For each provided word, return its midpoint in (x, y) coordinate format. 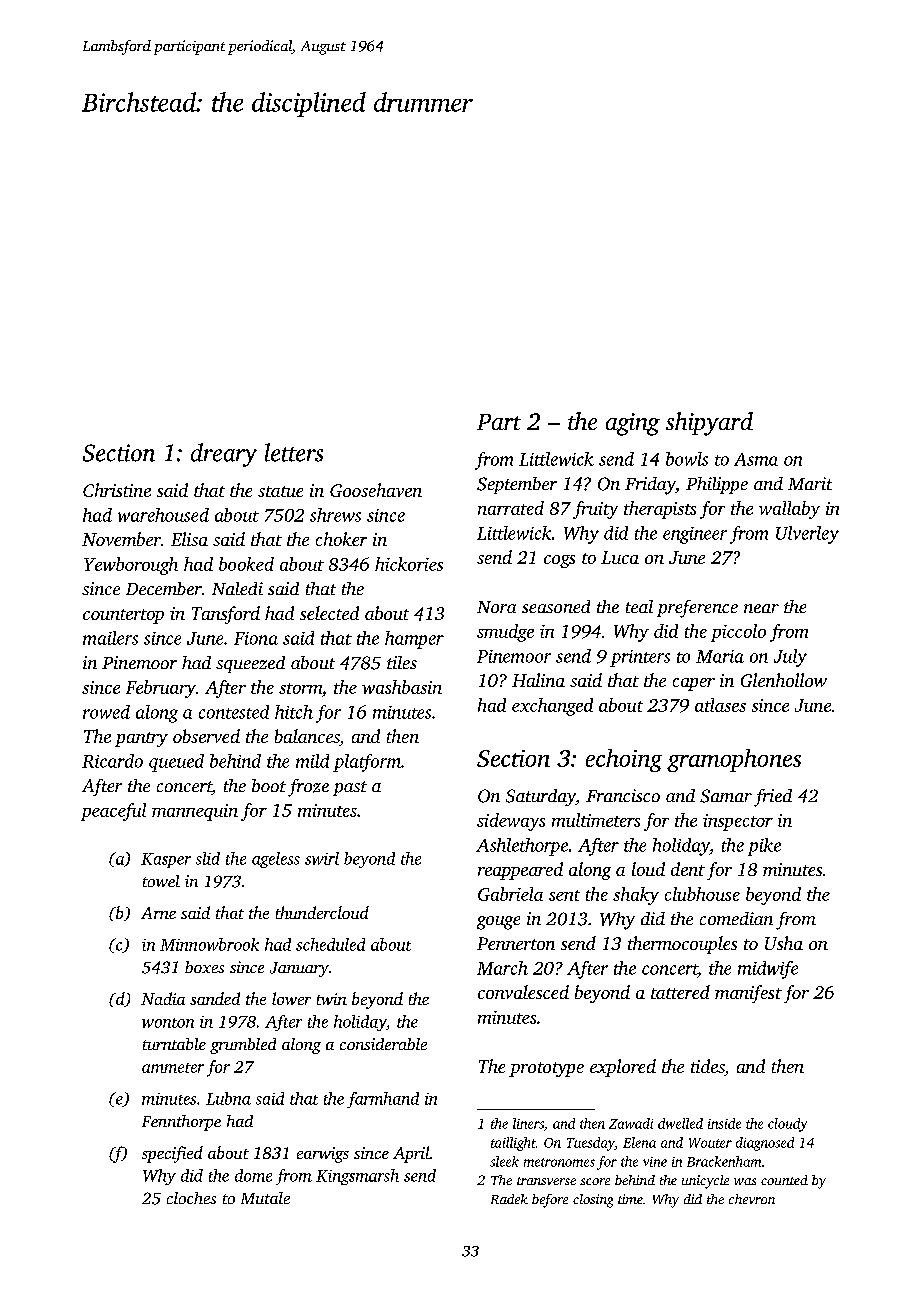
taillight (513, 1144)
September (517, 485)
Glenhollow (784, 680)
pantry (141, 739)
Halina (538, 680)
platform (367, 763)
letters (294, 452)
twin (332, 999)
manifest (748, 994)
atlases (720, 705)
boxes (204, 967)
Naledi (237, 588)
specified (172, 1154)
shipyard (709, 424)
